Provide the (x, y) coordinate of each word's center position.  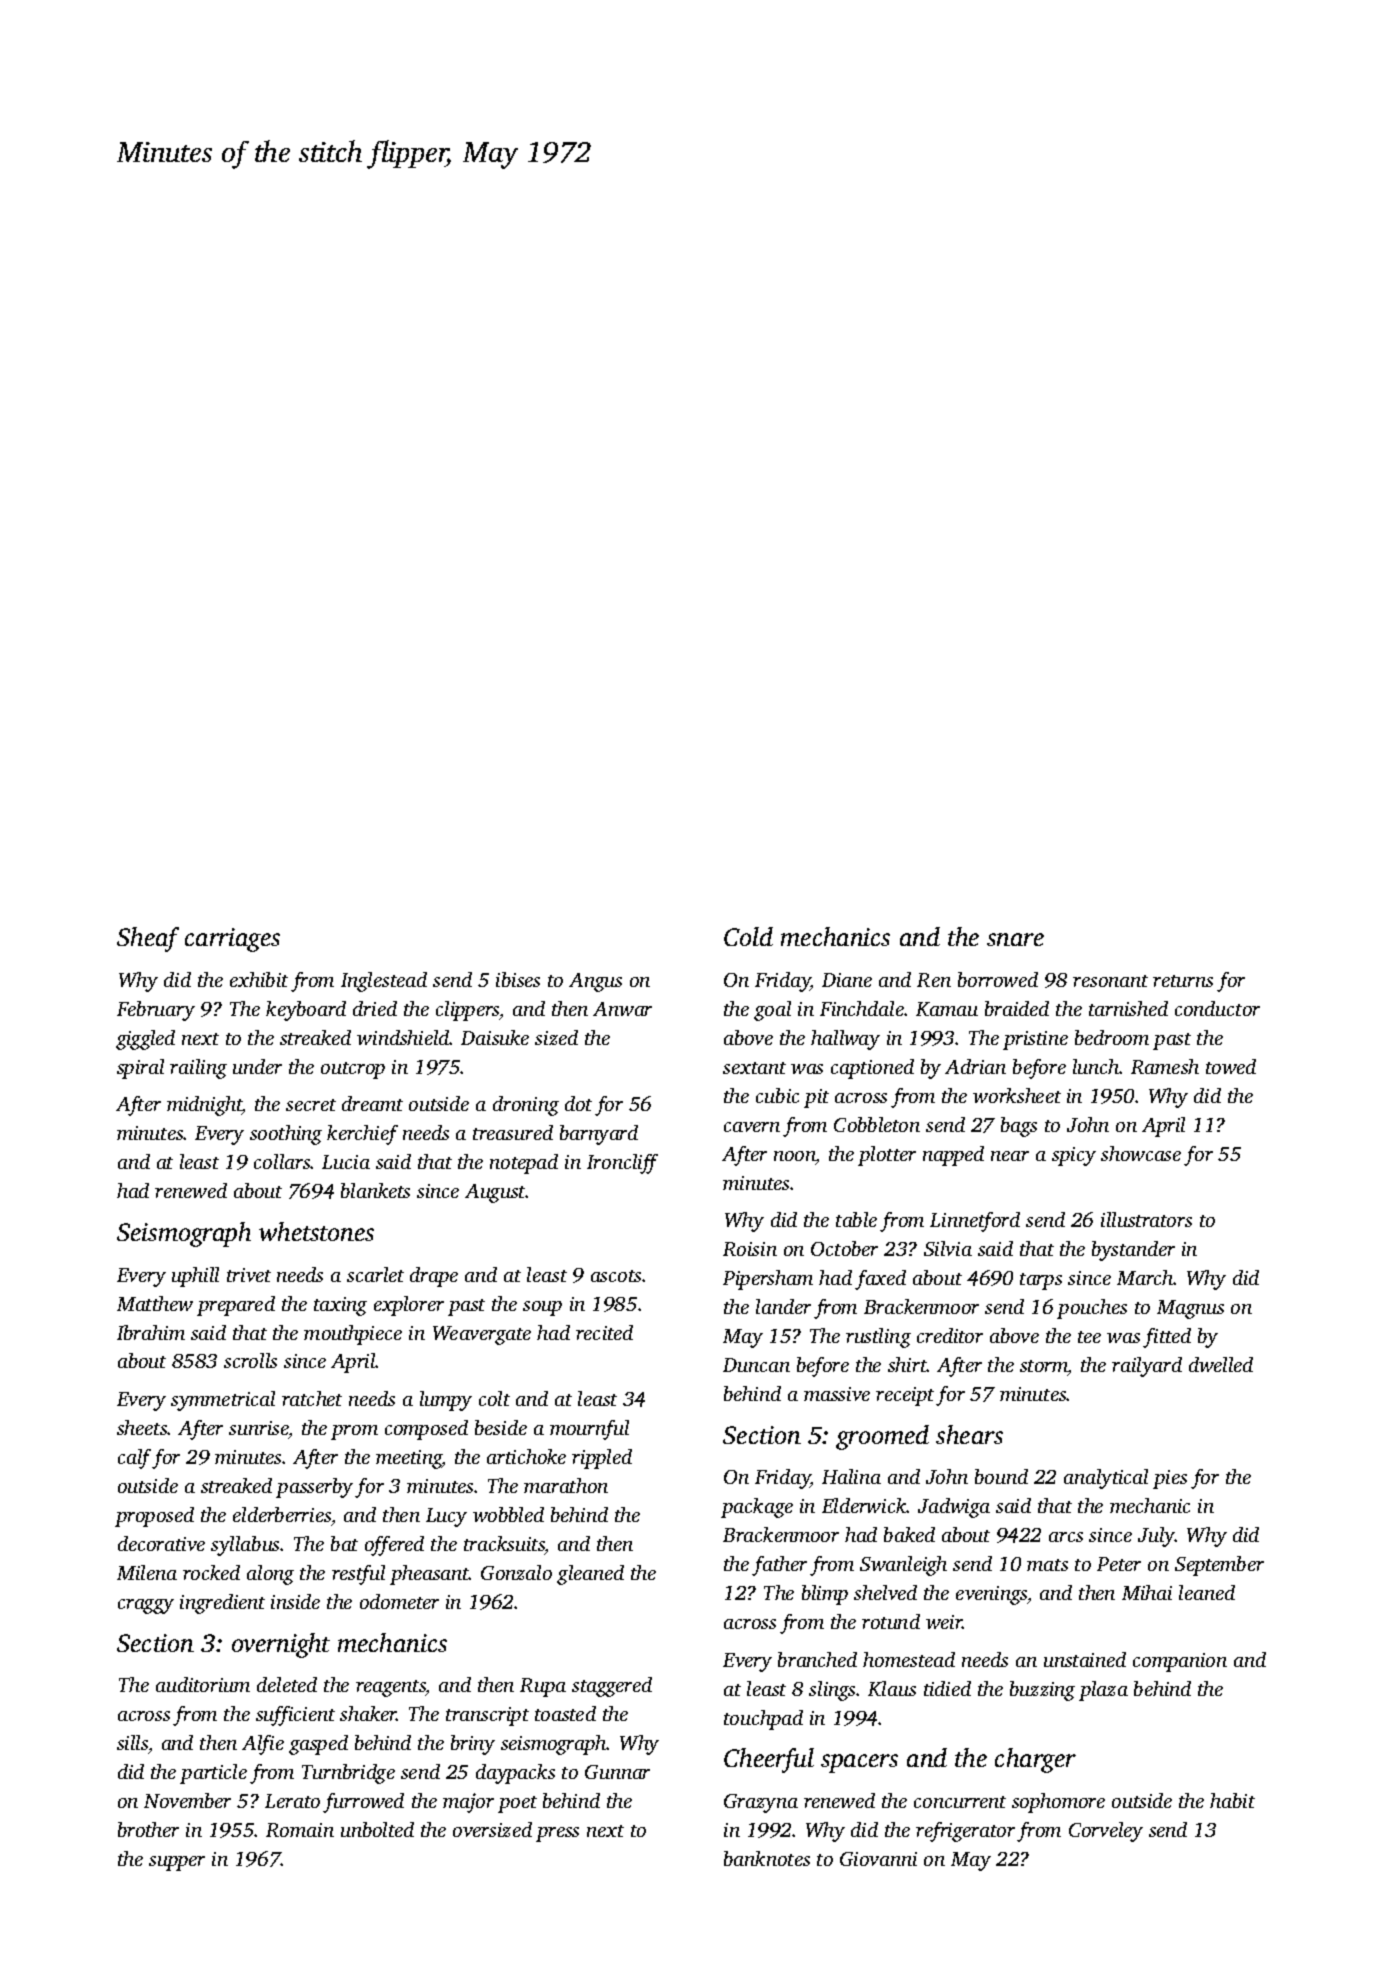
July (1156, 1537)
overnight (281, 1645)
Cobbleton (877, 1124)
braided (1017, 1008)
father (779, 1566)
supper (177, 1863)
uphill (195, 1277)
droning (526, 1106)
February (156, 1011)
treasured (513, 1132)
